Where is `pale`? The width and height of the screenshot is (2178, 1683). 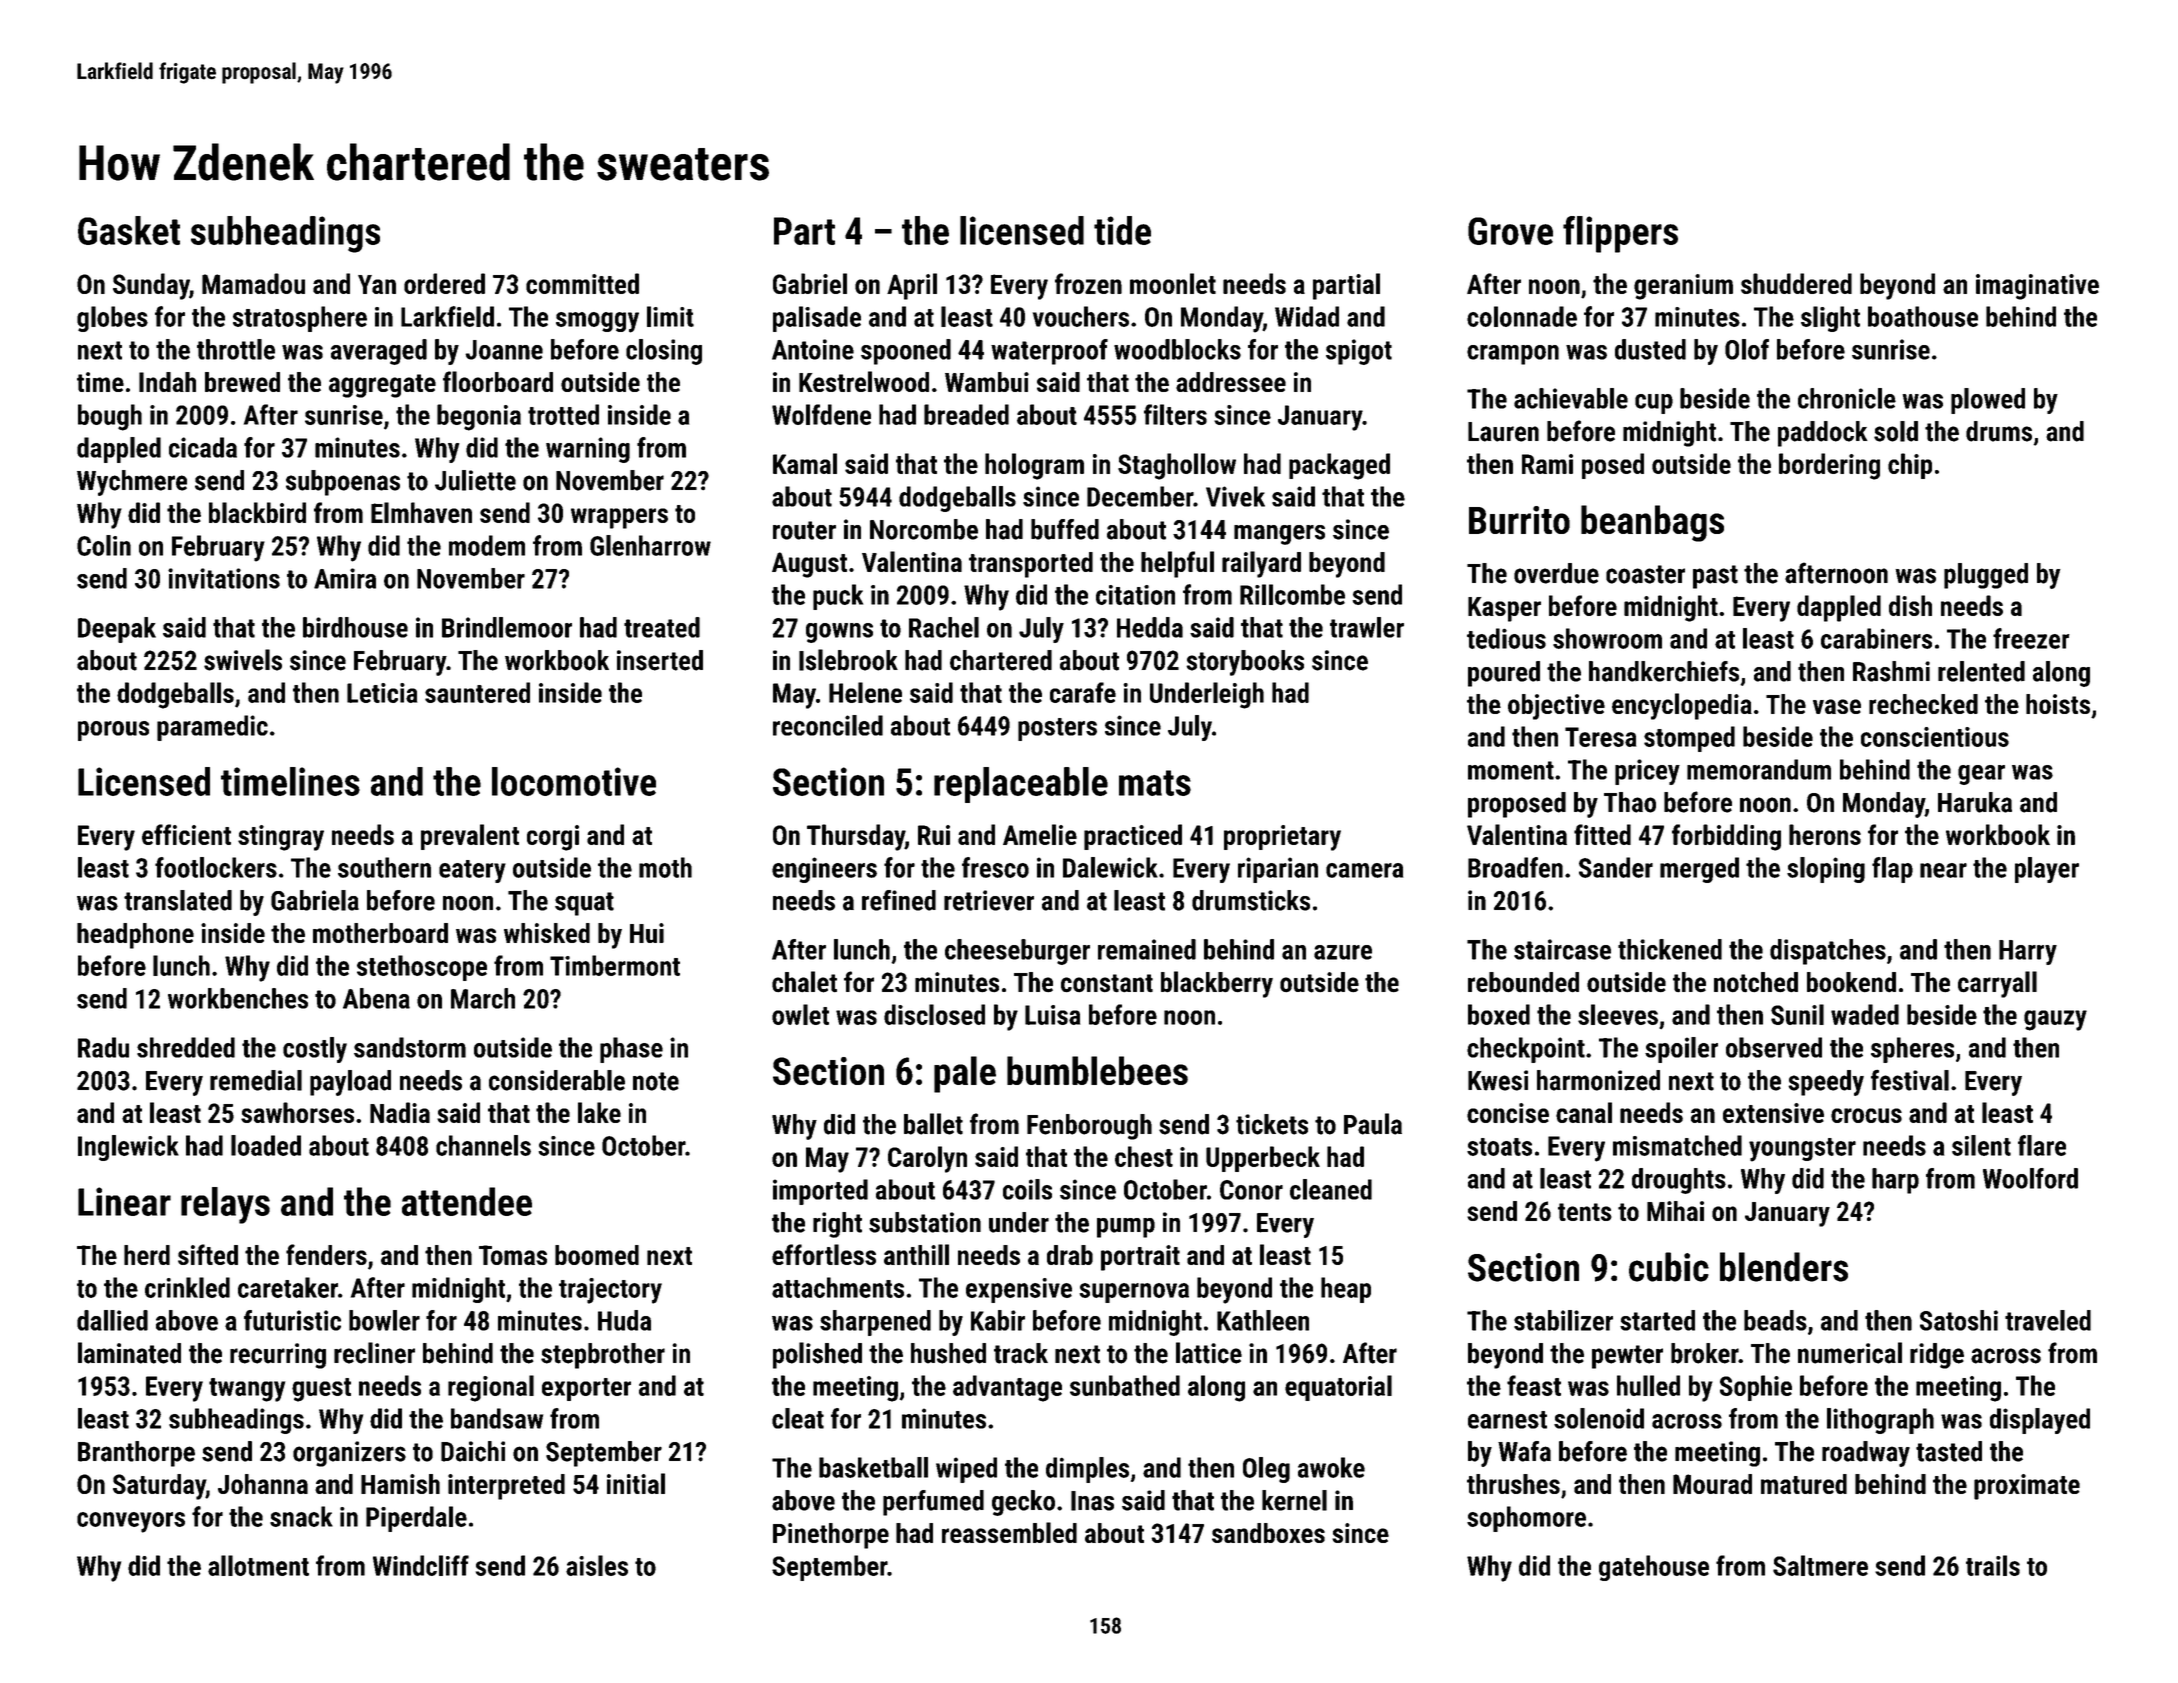
pale is located at coordinates (965, 1074).
